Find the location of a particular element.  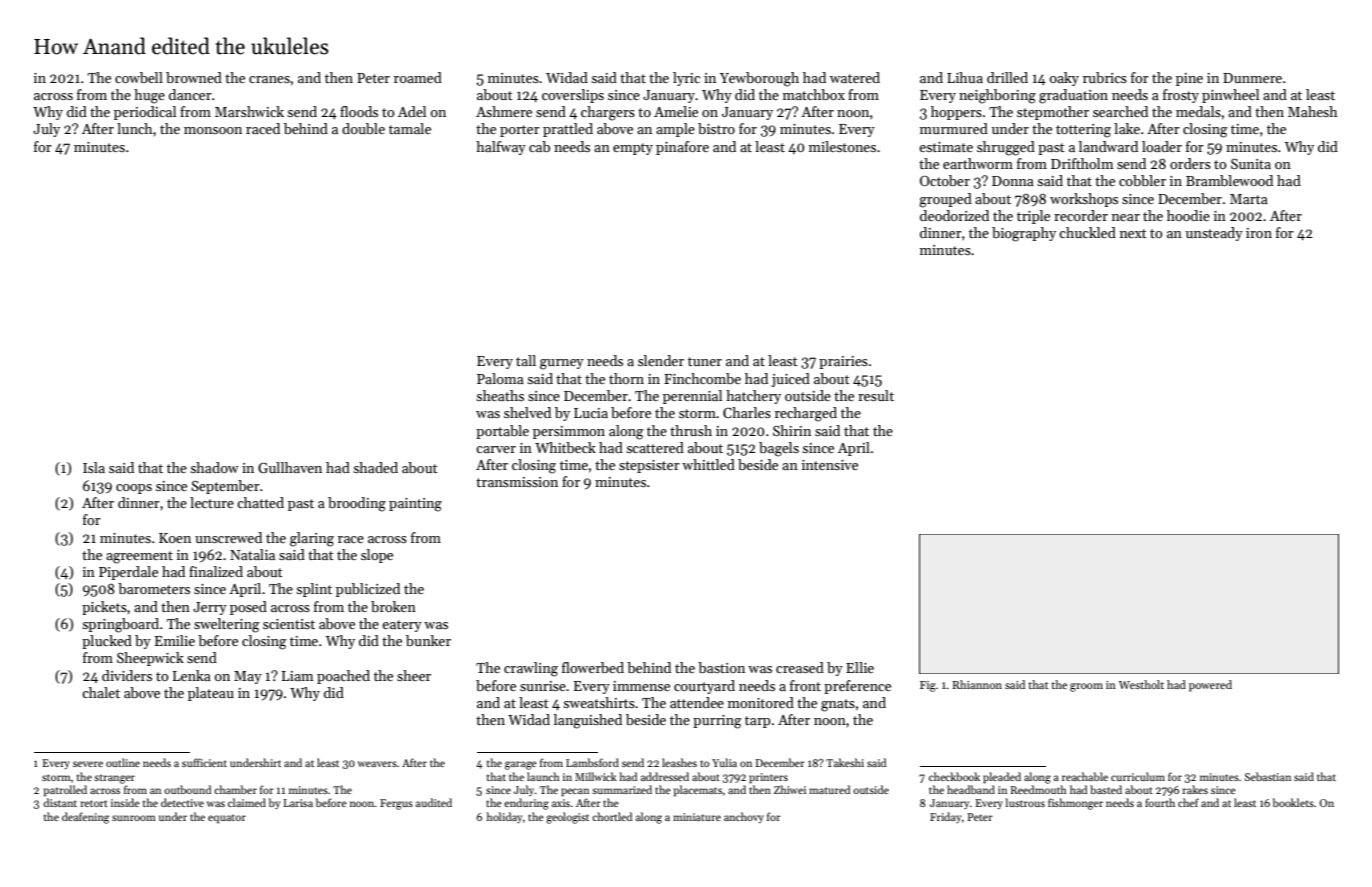

iron is located at coordinates (1259, 233).
